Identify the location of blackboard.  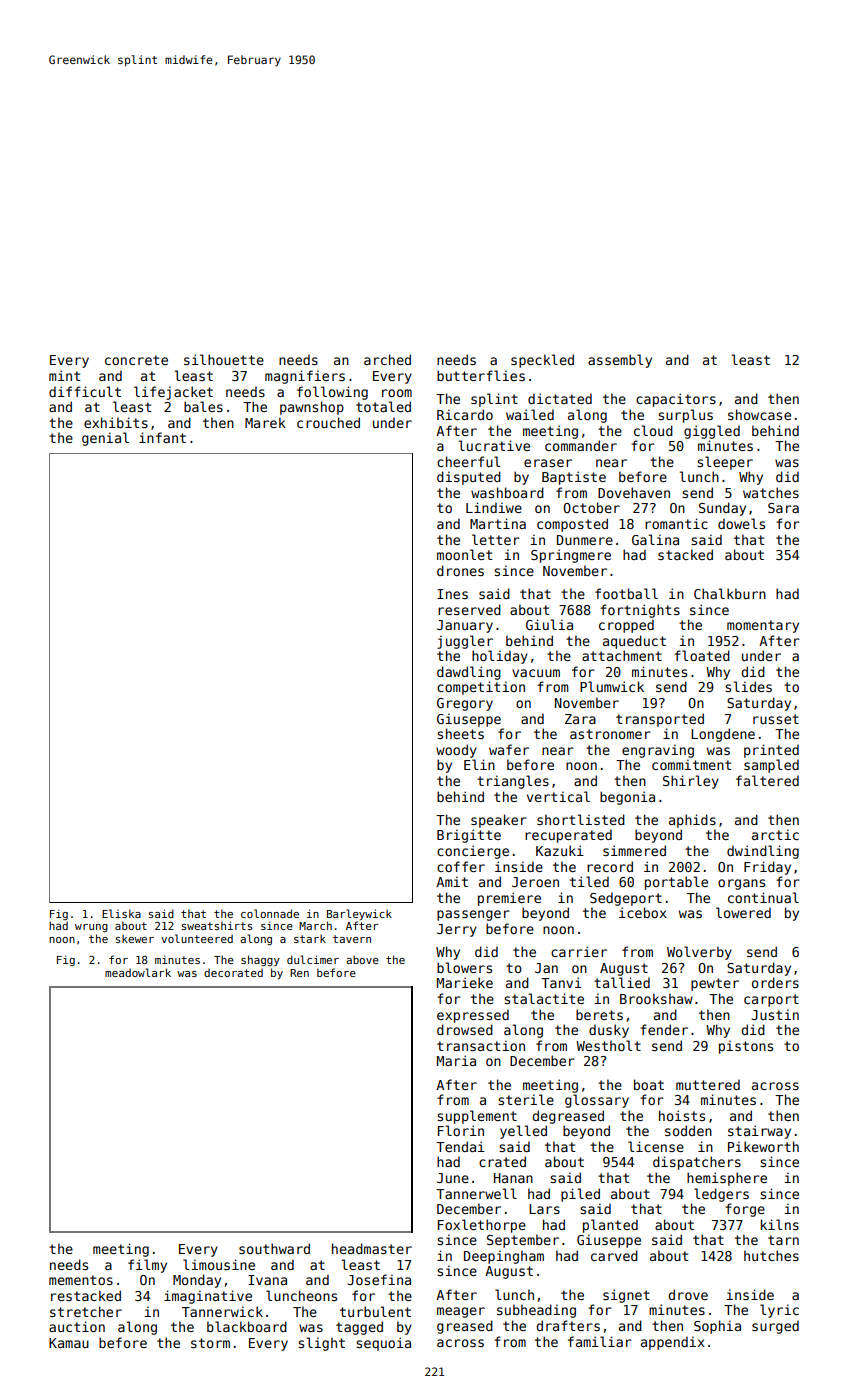
(247, 1326).
